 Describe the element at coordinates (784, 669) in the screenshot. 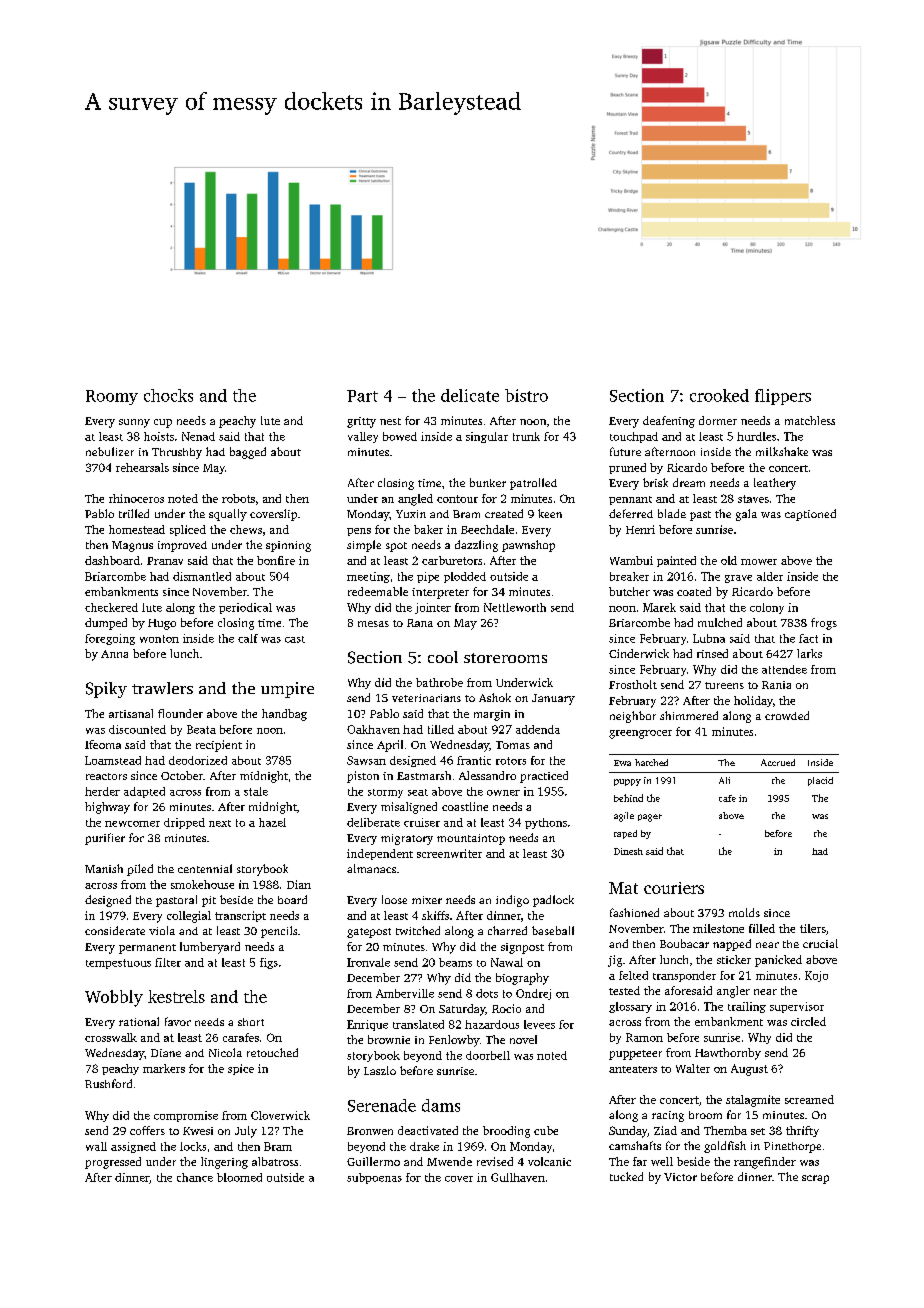

I see `attendee` at that location.
